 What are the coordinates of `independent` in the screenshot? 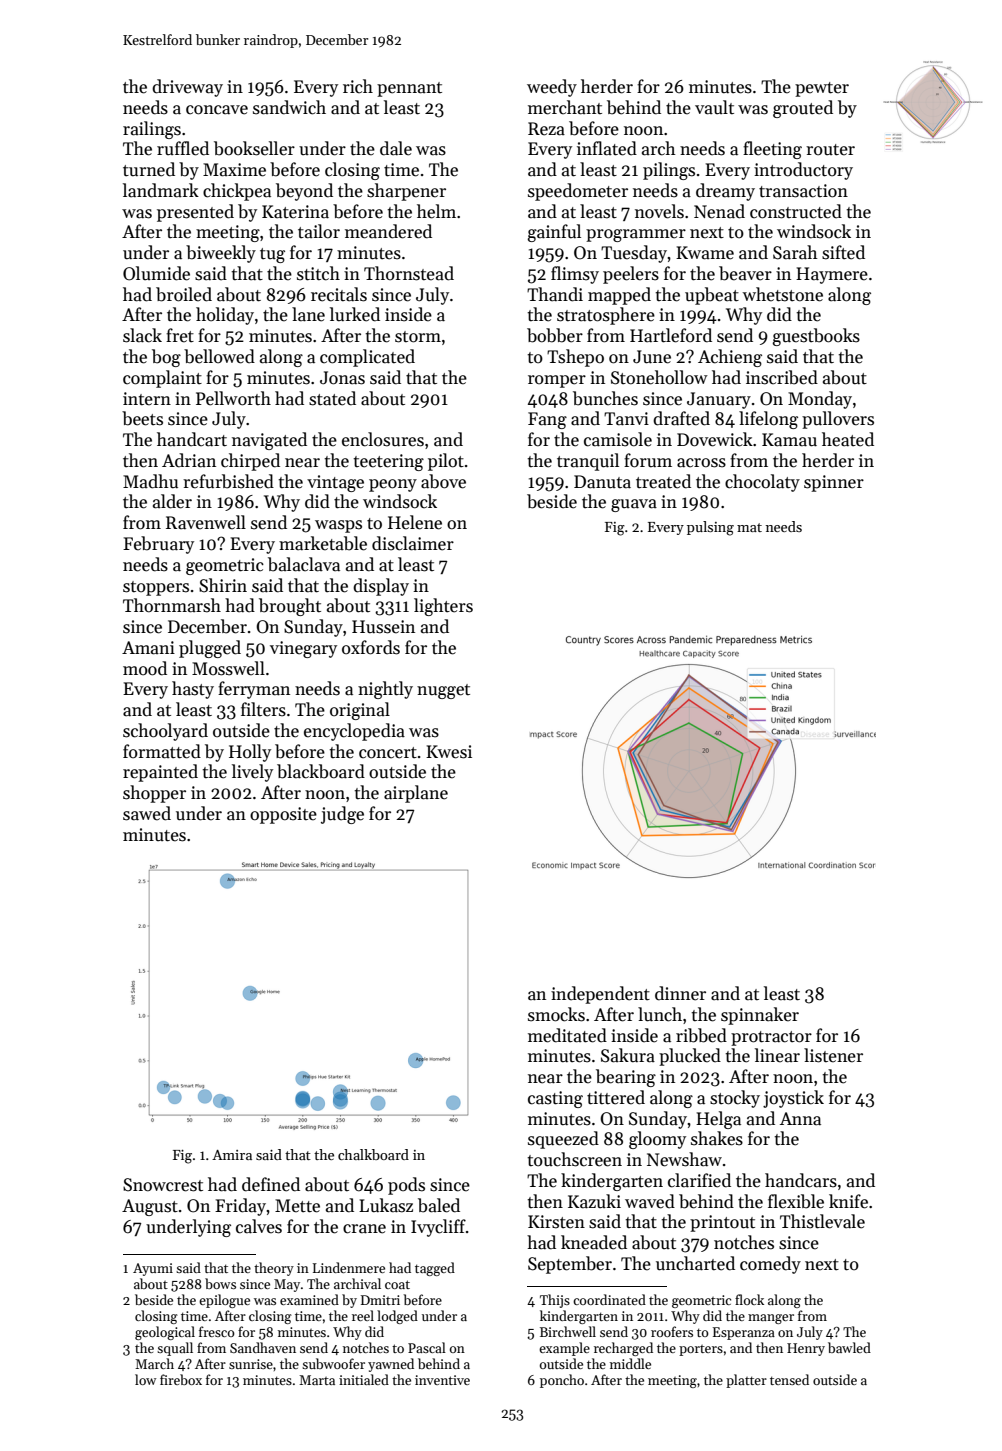 It's located at (600, 995).
